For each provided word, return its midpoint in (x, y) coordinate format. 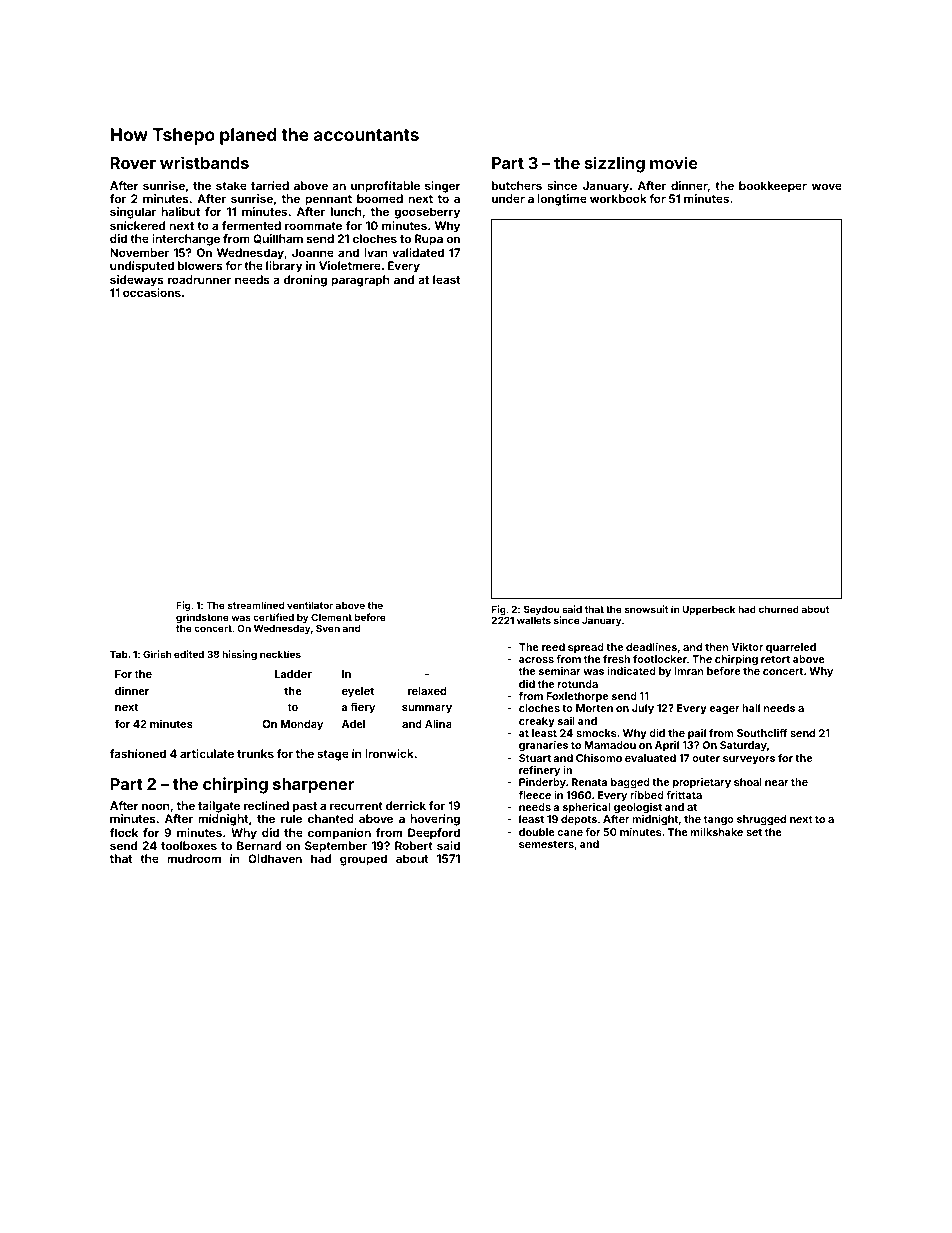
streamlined (256, 605)
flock (124, 832)
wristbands (204, 162)
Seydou (541, 610)
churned (779, 609)
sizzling (615, 164)
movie (674, 162)
